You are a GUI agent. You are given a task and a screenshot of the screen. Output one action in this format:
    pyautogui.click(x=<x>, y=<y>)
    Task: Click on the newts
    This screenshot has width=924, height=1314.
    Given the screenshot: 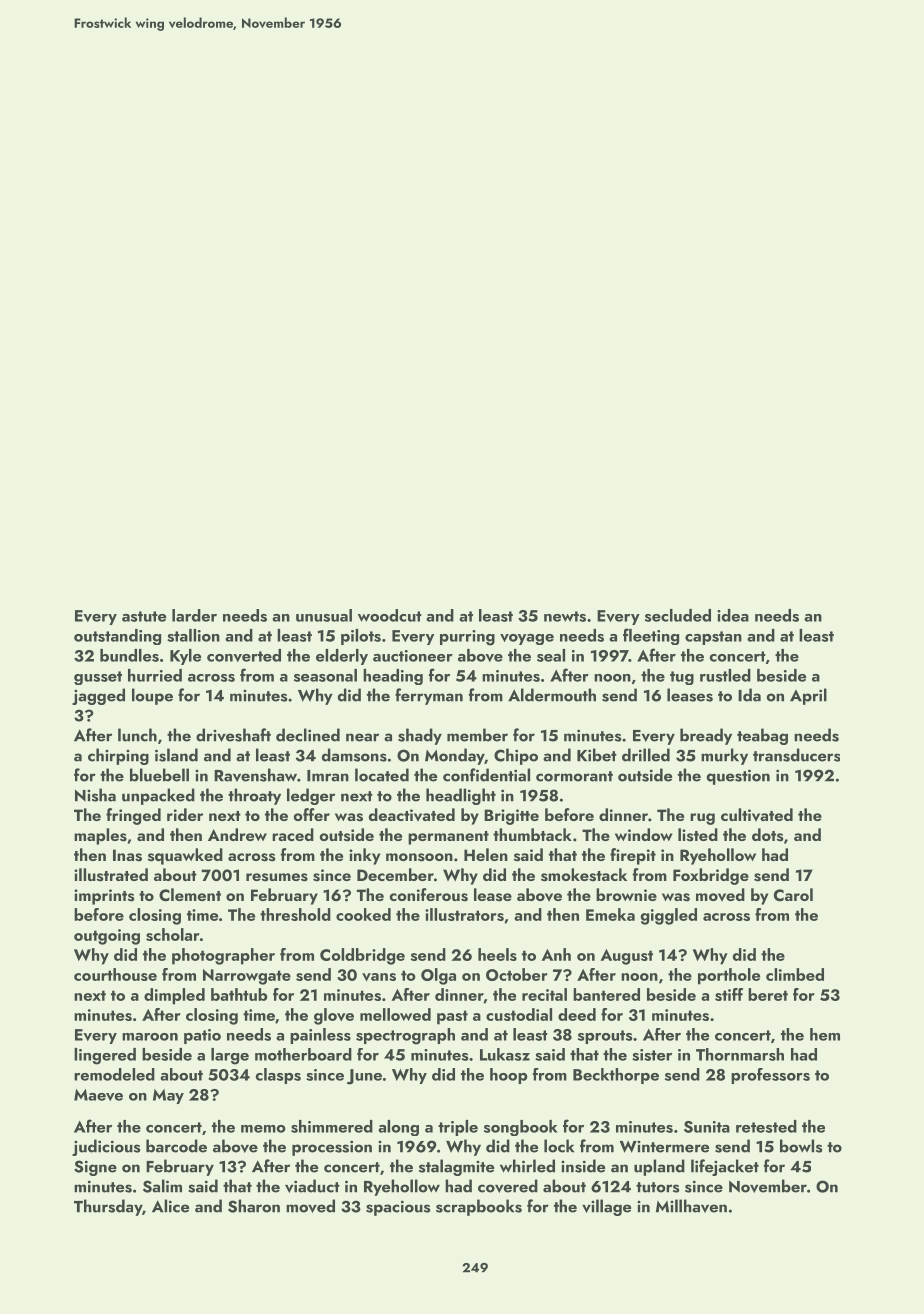 What is the action you would take?
    pyautogui.click(x=565, y=616)
